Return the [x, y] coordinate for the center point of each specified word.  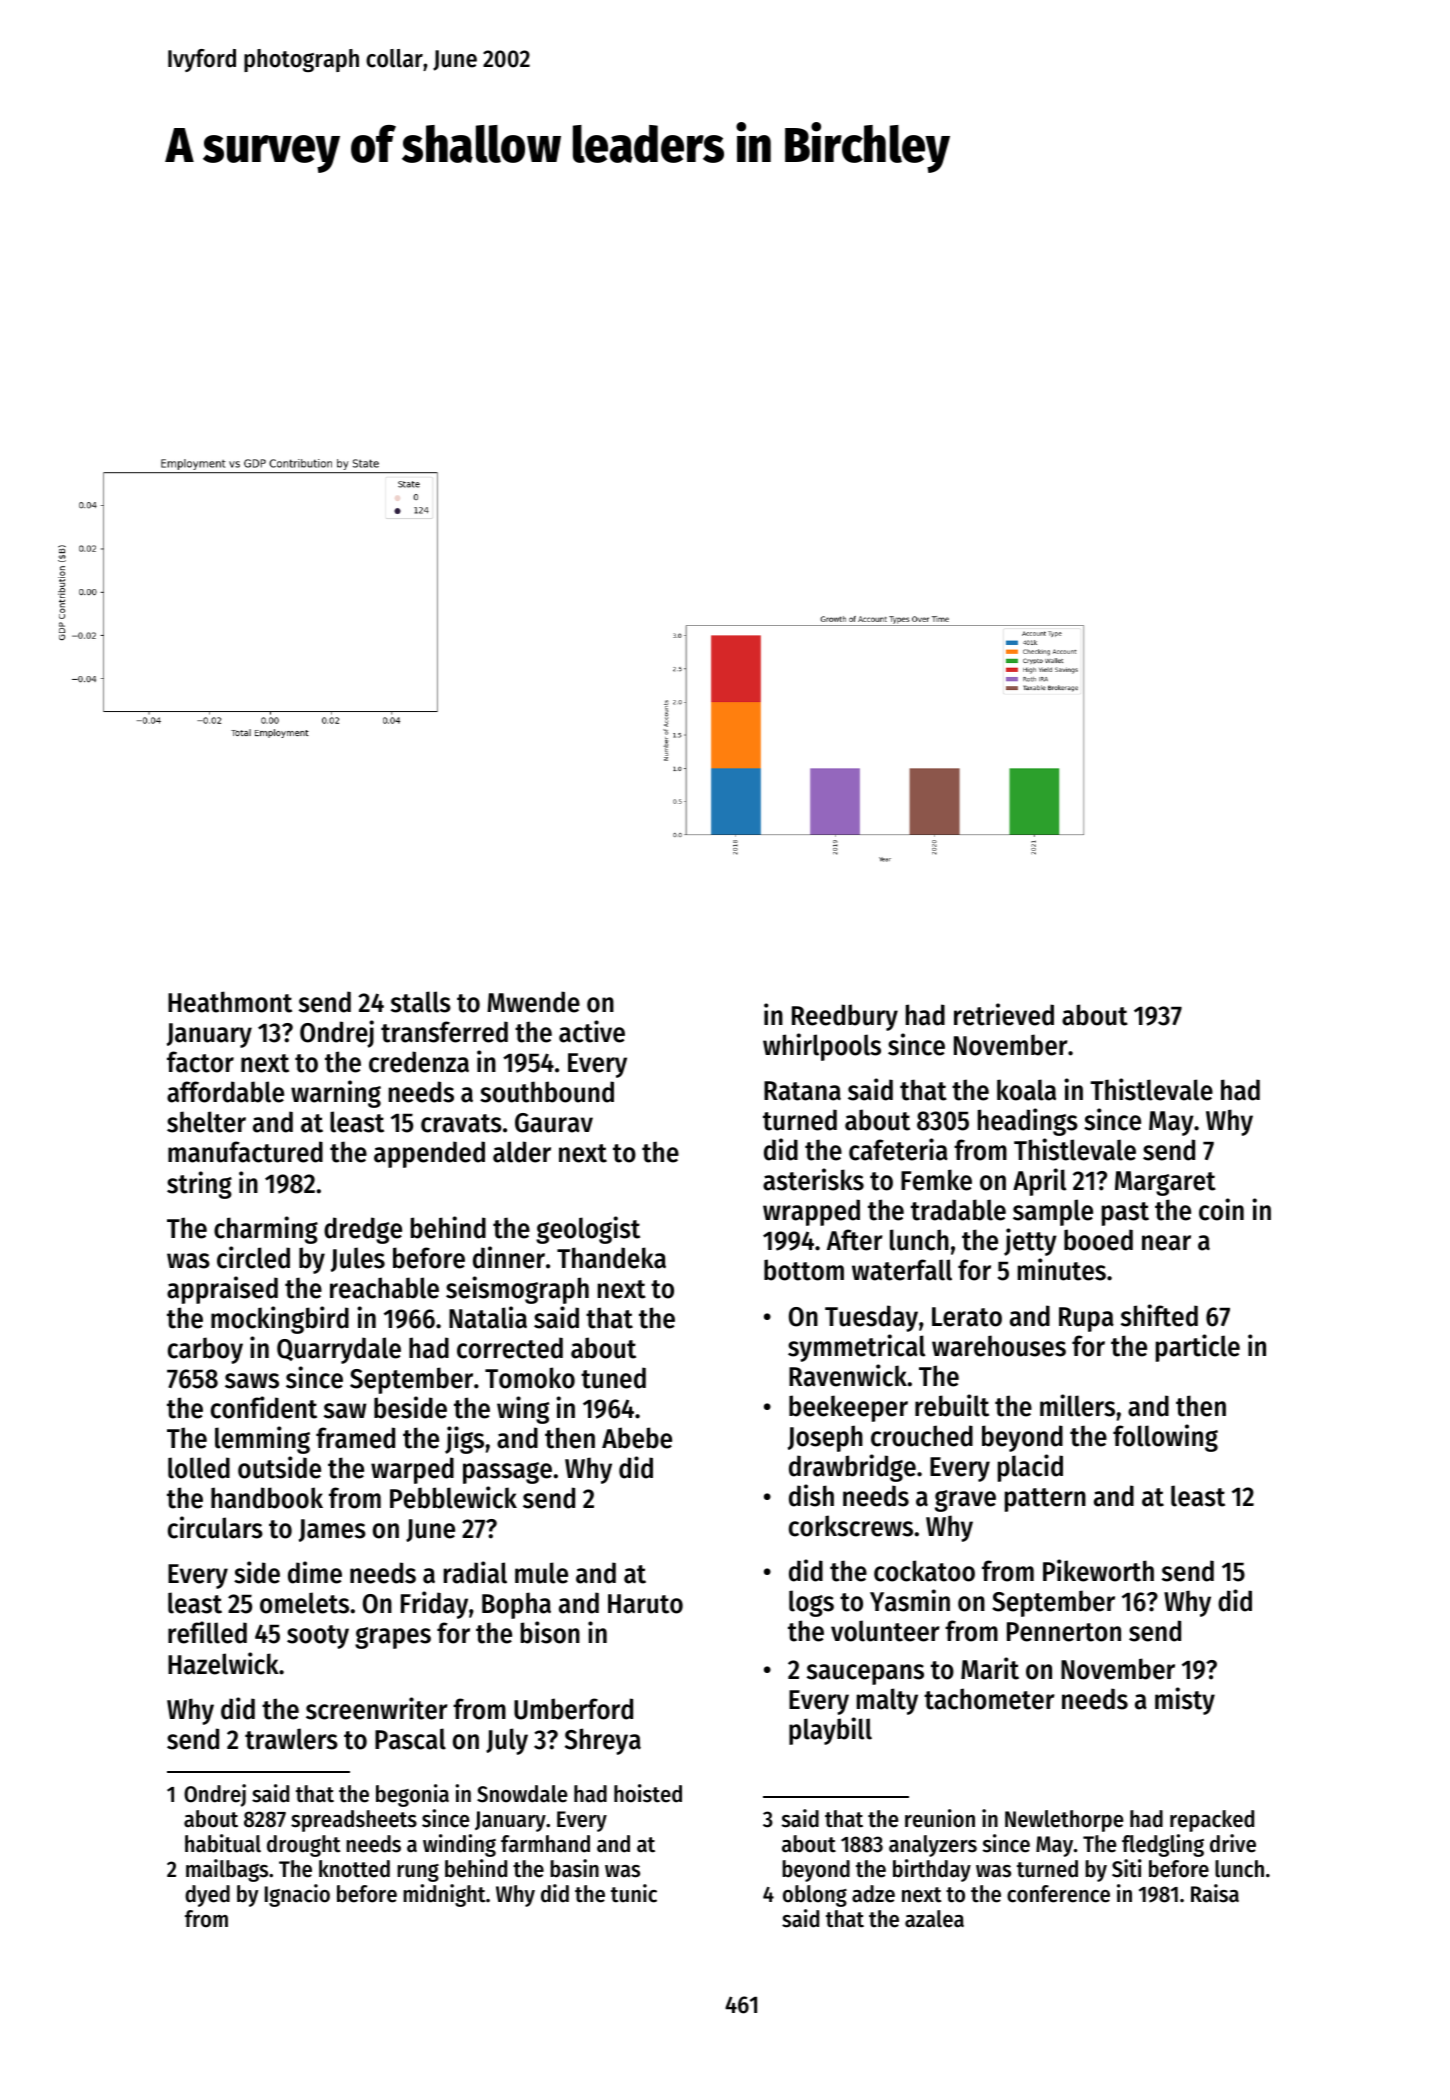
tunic [634, 1893]
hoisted [648, 1793]
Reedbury [845, 1017]
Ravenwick [848, 1375]
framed [355, 1438]
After [855, 1240]
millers [1077, 1405]
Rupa [1086, 1319]
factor [200, 1062]
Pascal [410, 1739]
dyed [207, 1896]
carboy [205, 1350]
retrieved [1004, 1014]
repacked [1212, 1821]
